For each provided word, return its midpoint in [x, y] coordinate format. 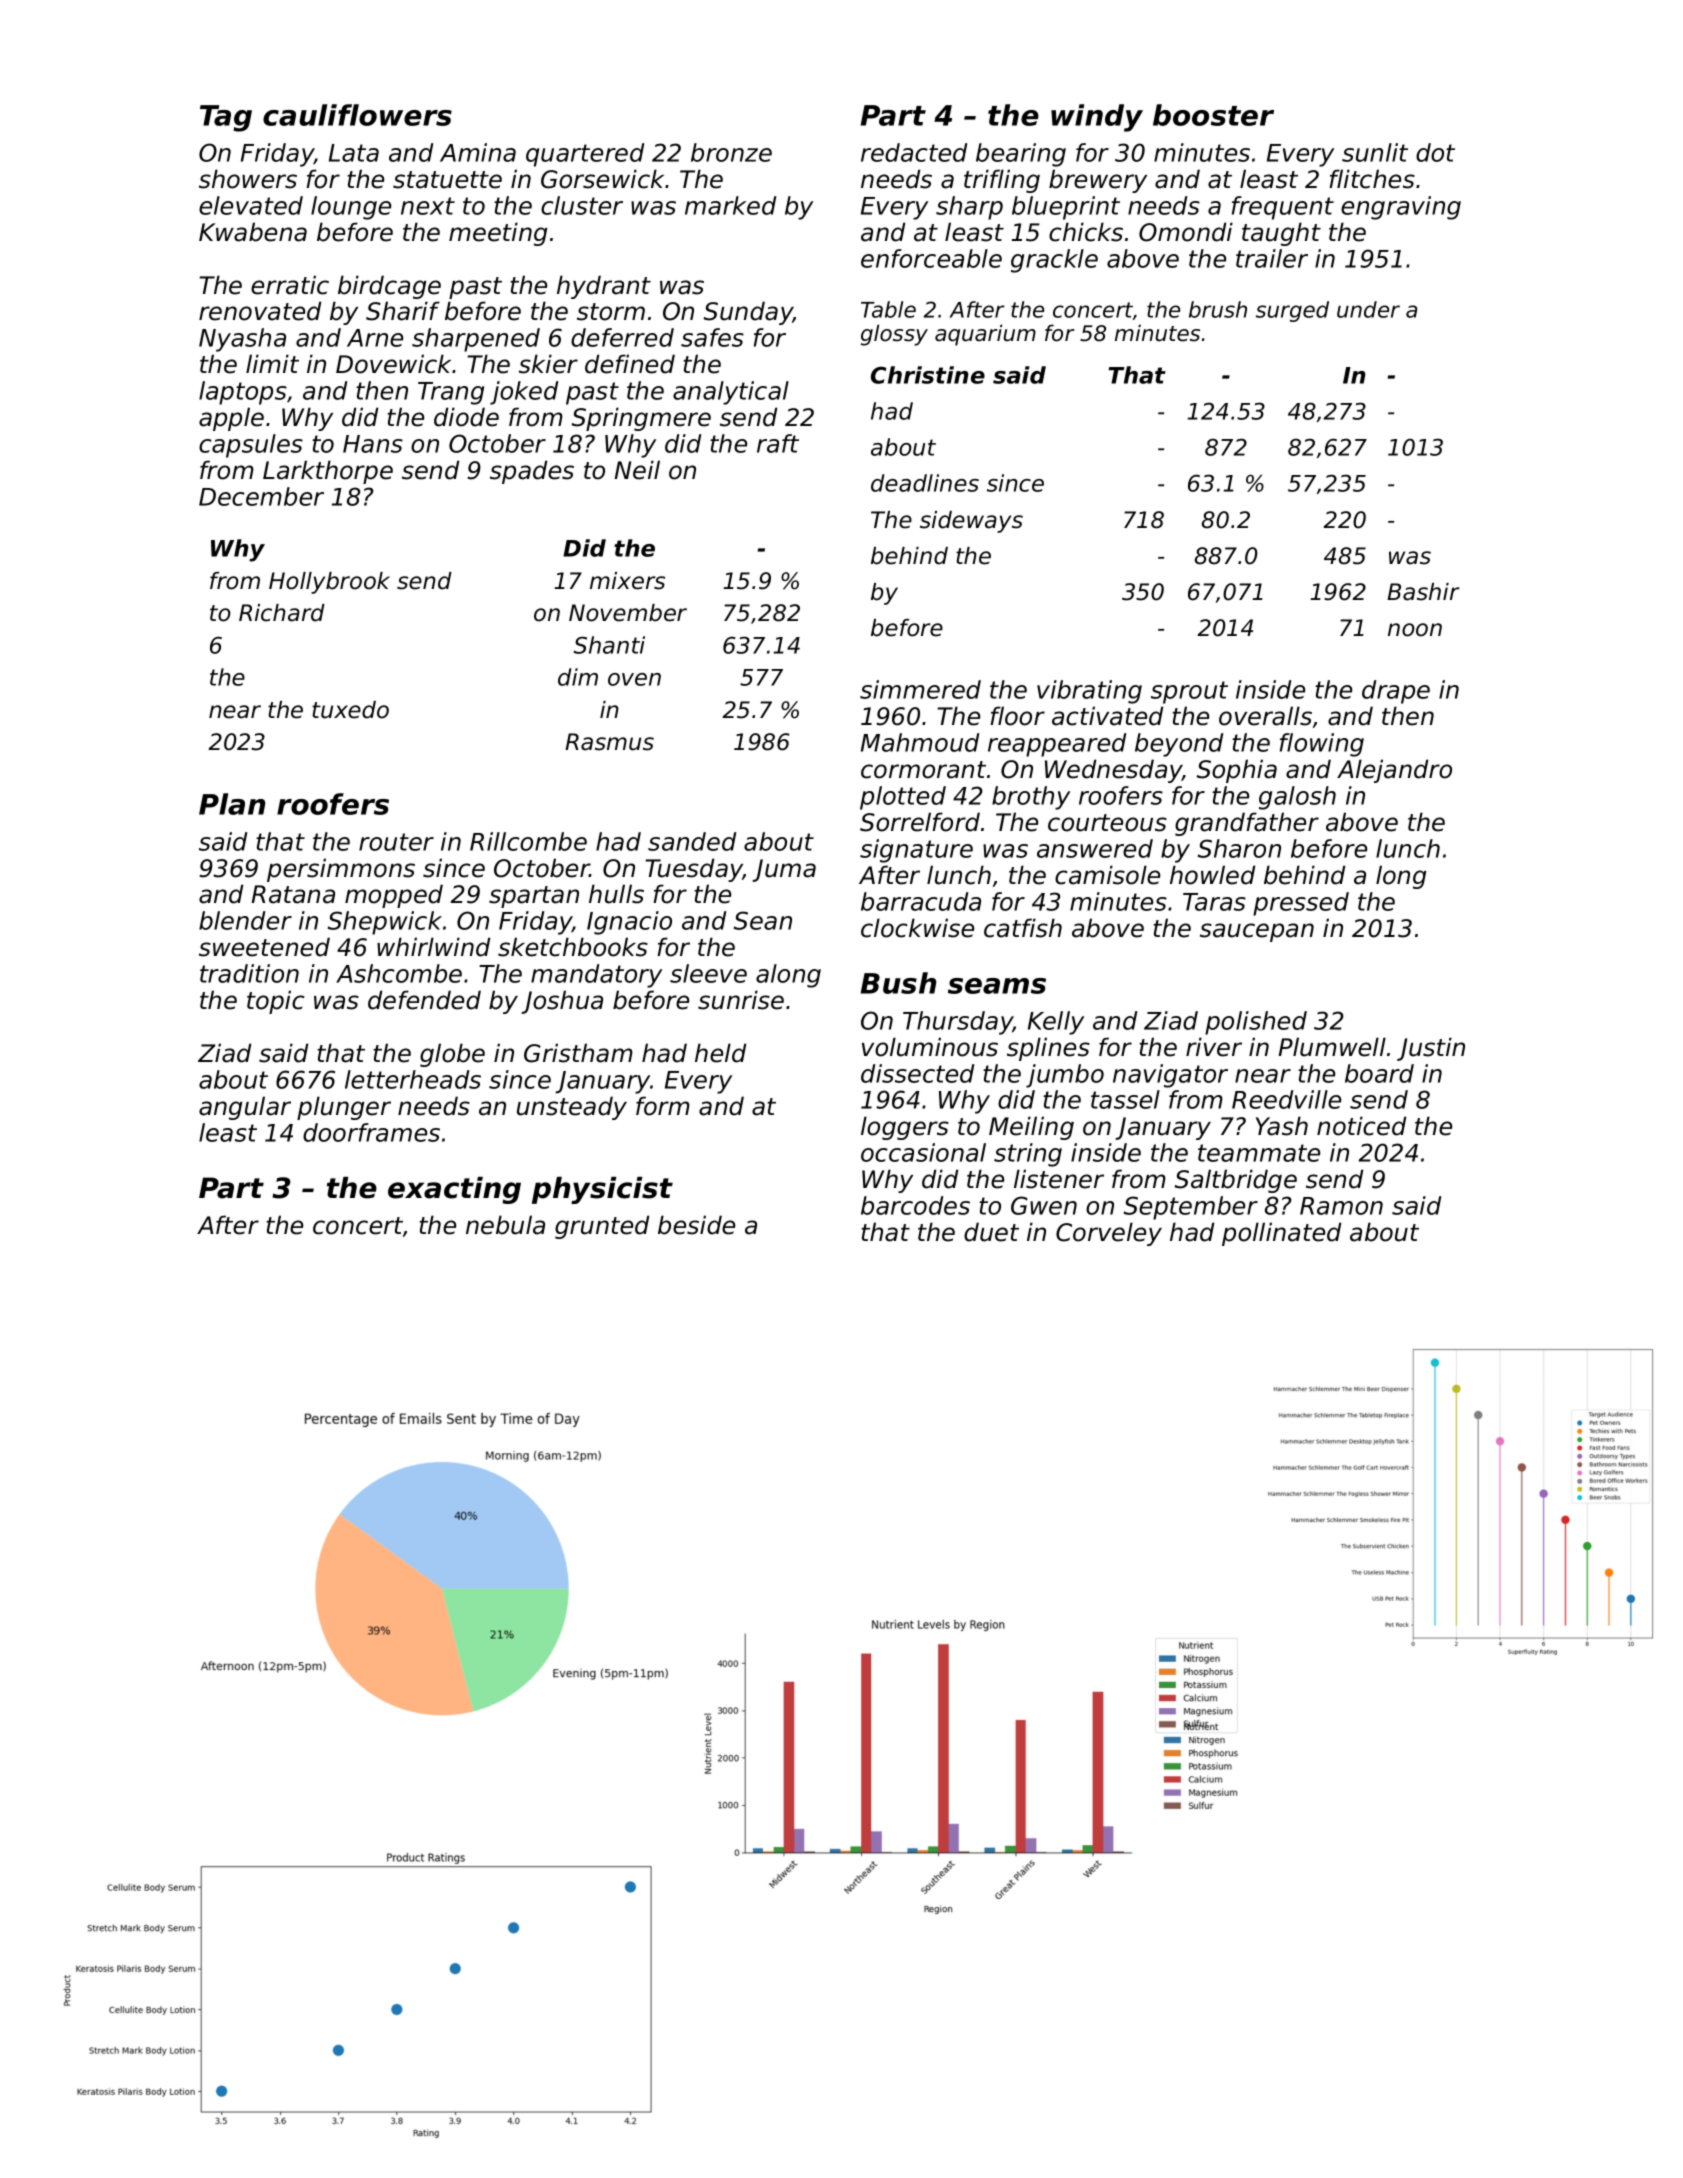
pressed [1301, 904]
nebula [505, 1225]
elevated [251, 205]
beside [696, 1225]
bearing [1021, 155]
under [1368, 309]
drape [1396, 692]
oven [634, 679]
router [396, 842]
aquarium [985, 335]
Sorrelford [920, 822]
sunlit [1375, 152]
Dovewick [393, 364]
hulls [616, 894]
